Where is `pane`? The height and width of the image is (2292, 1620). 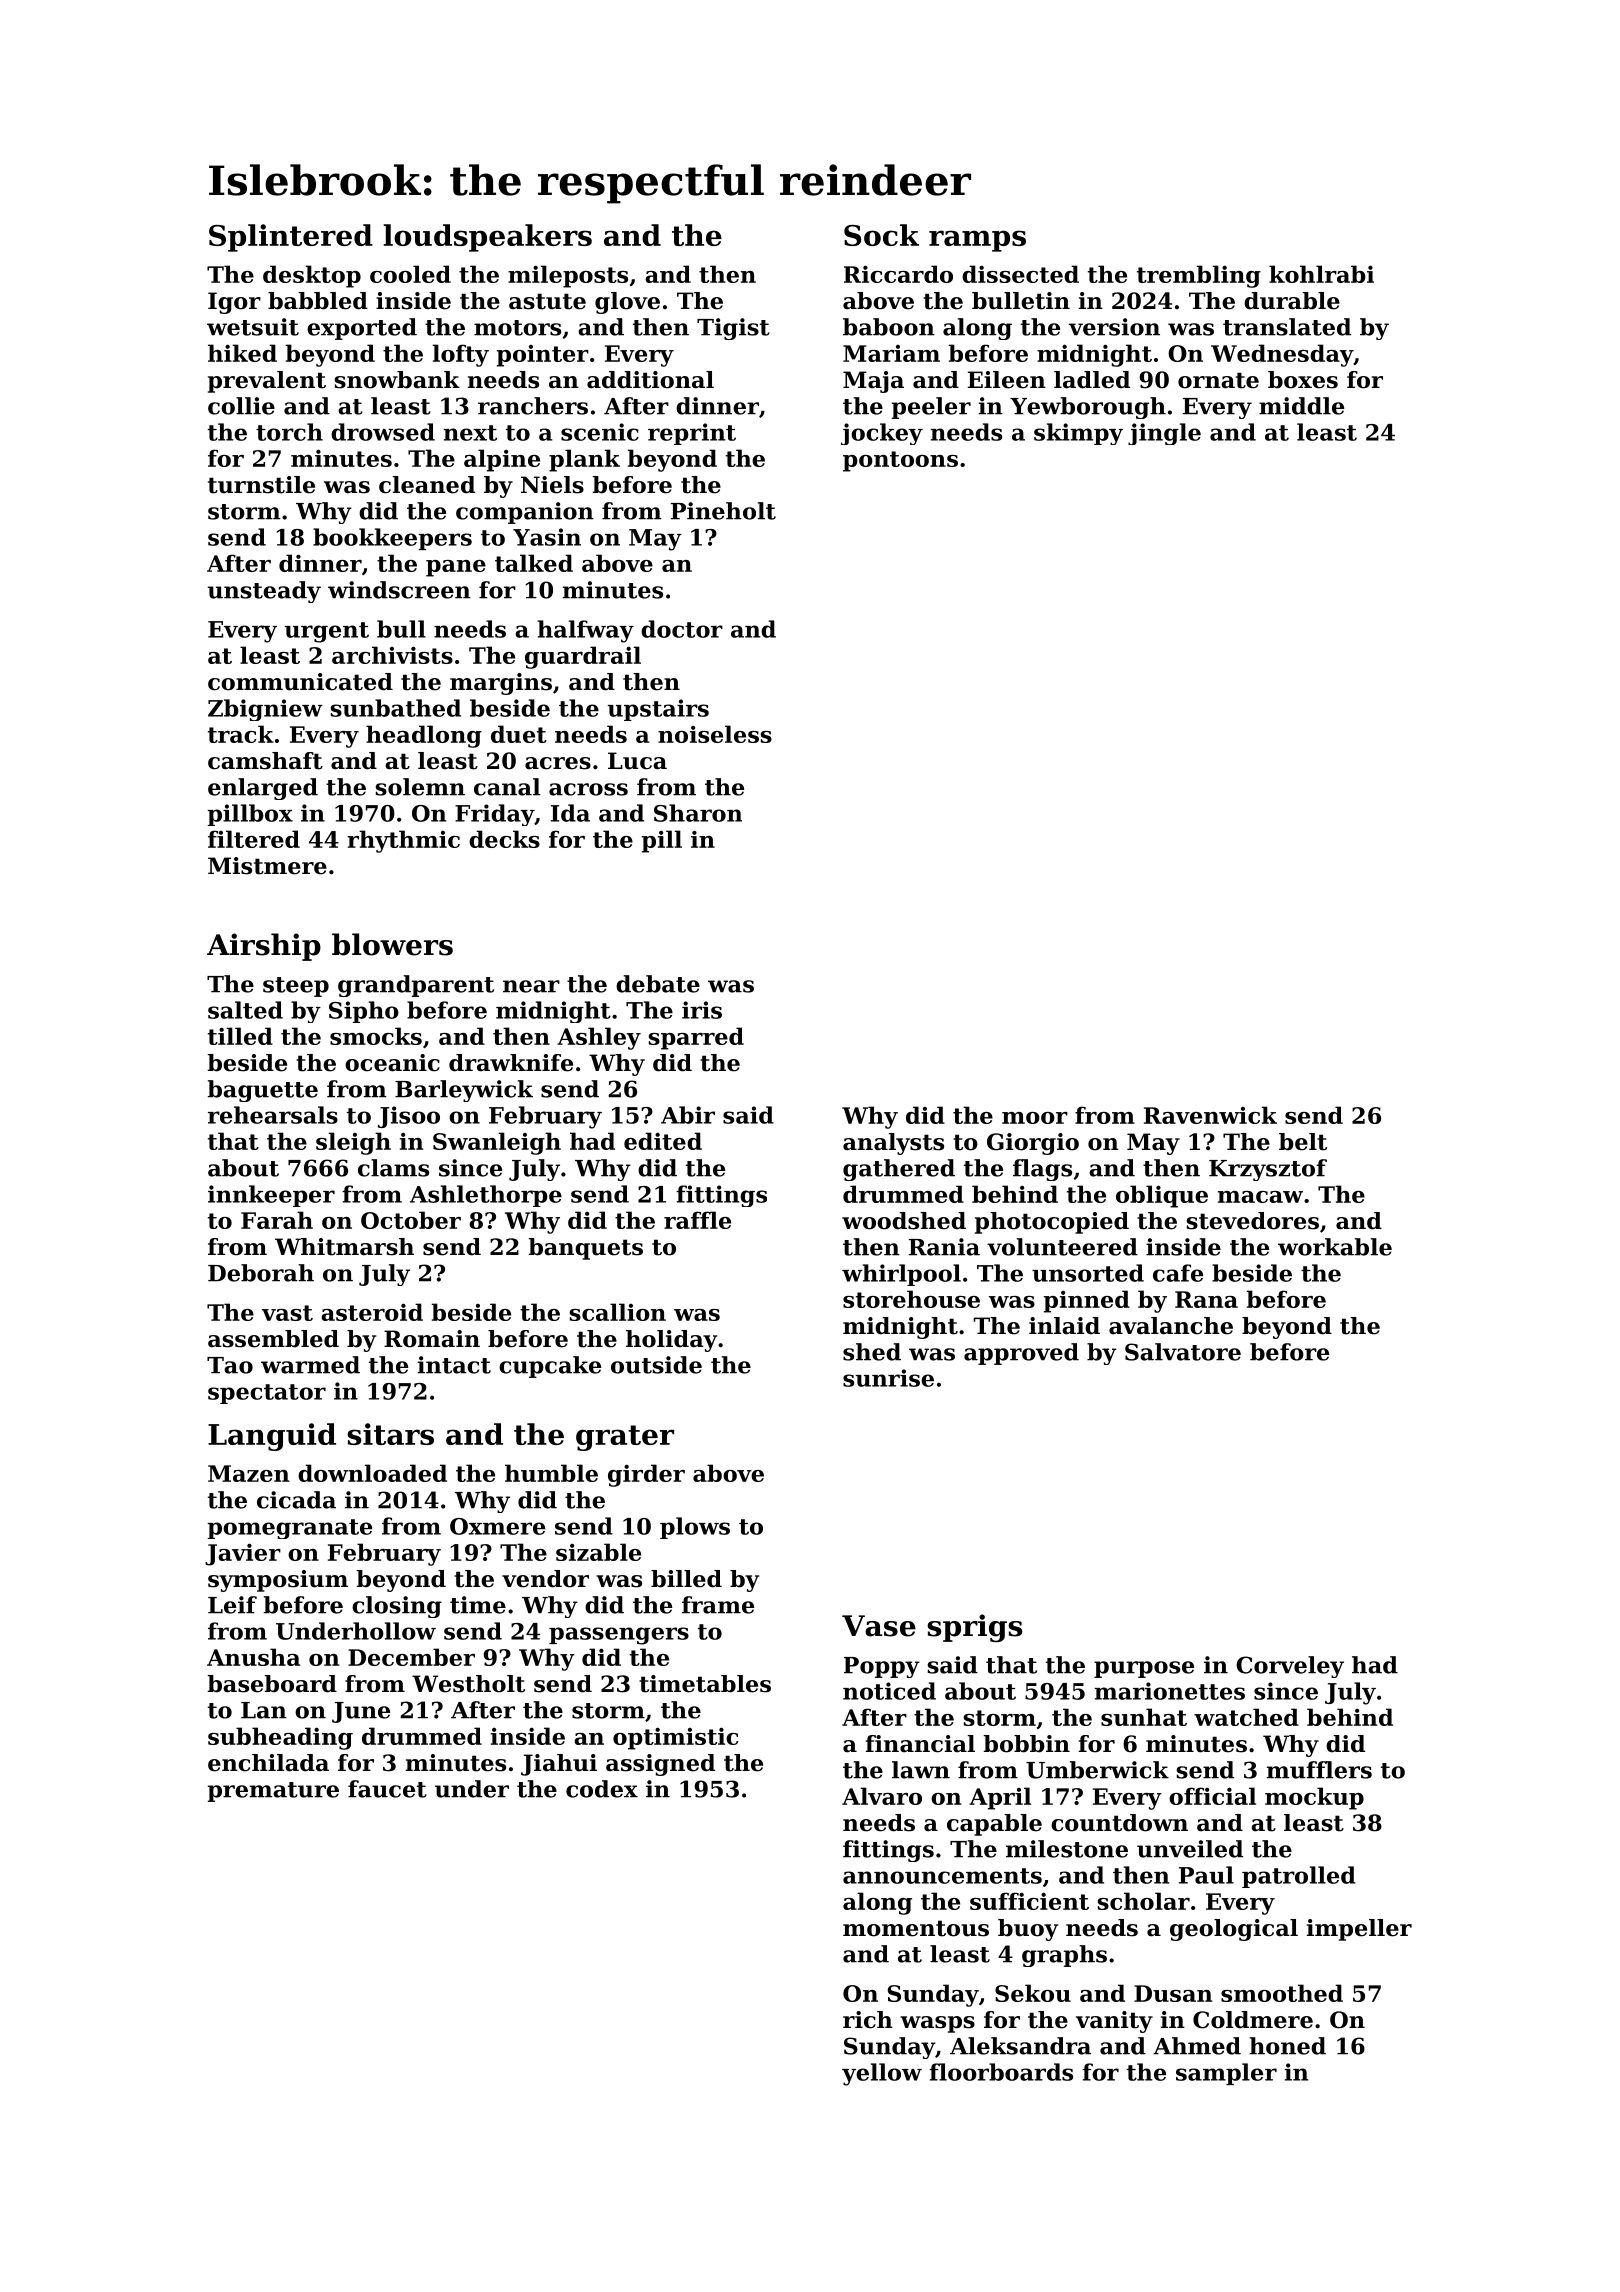 pane is located at coordinates (456, 568).
